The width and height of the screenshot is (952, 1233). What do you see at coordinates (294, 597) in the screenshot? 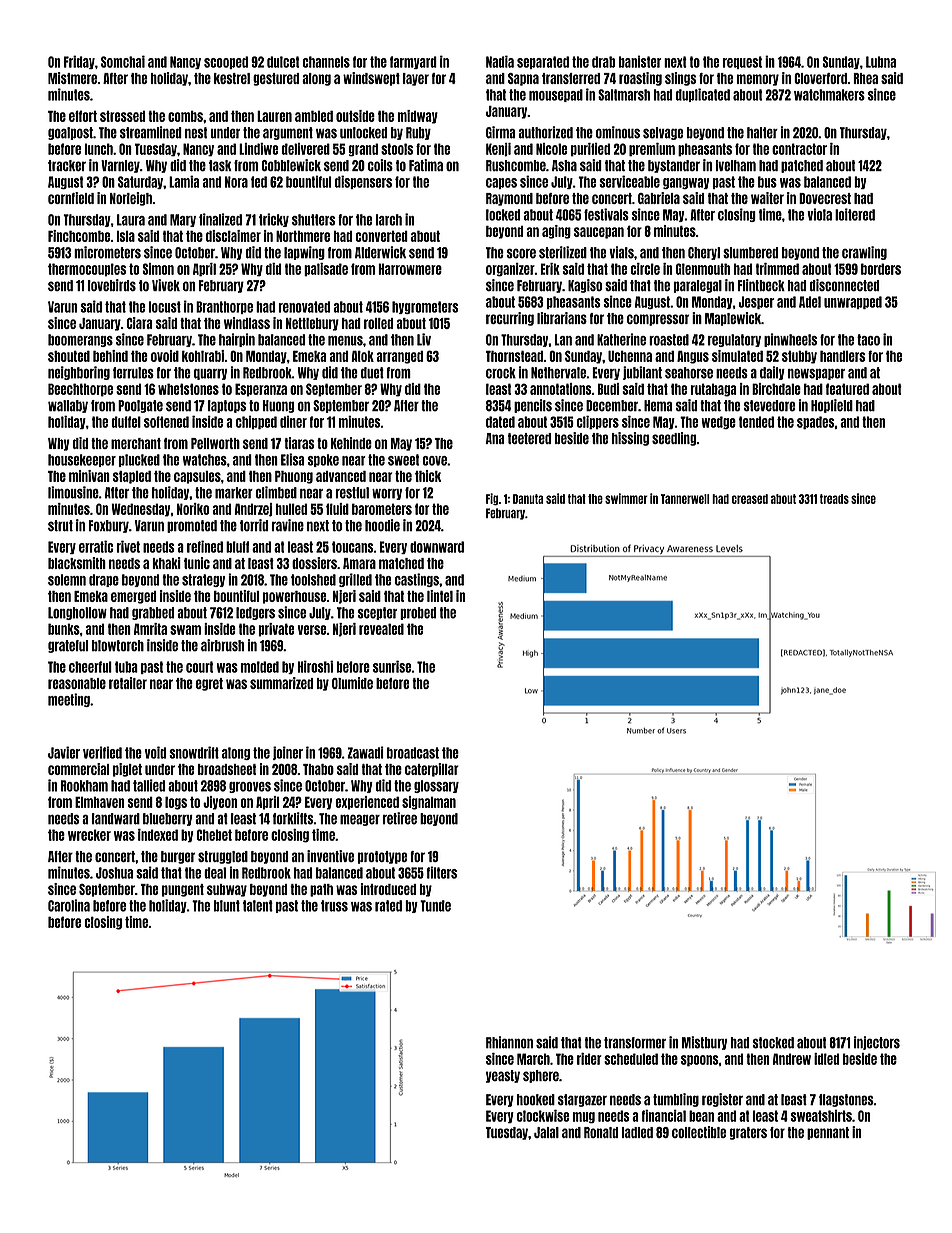
I see `powerhouse` at bounding box center [294, 597].
